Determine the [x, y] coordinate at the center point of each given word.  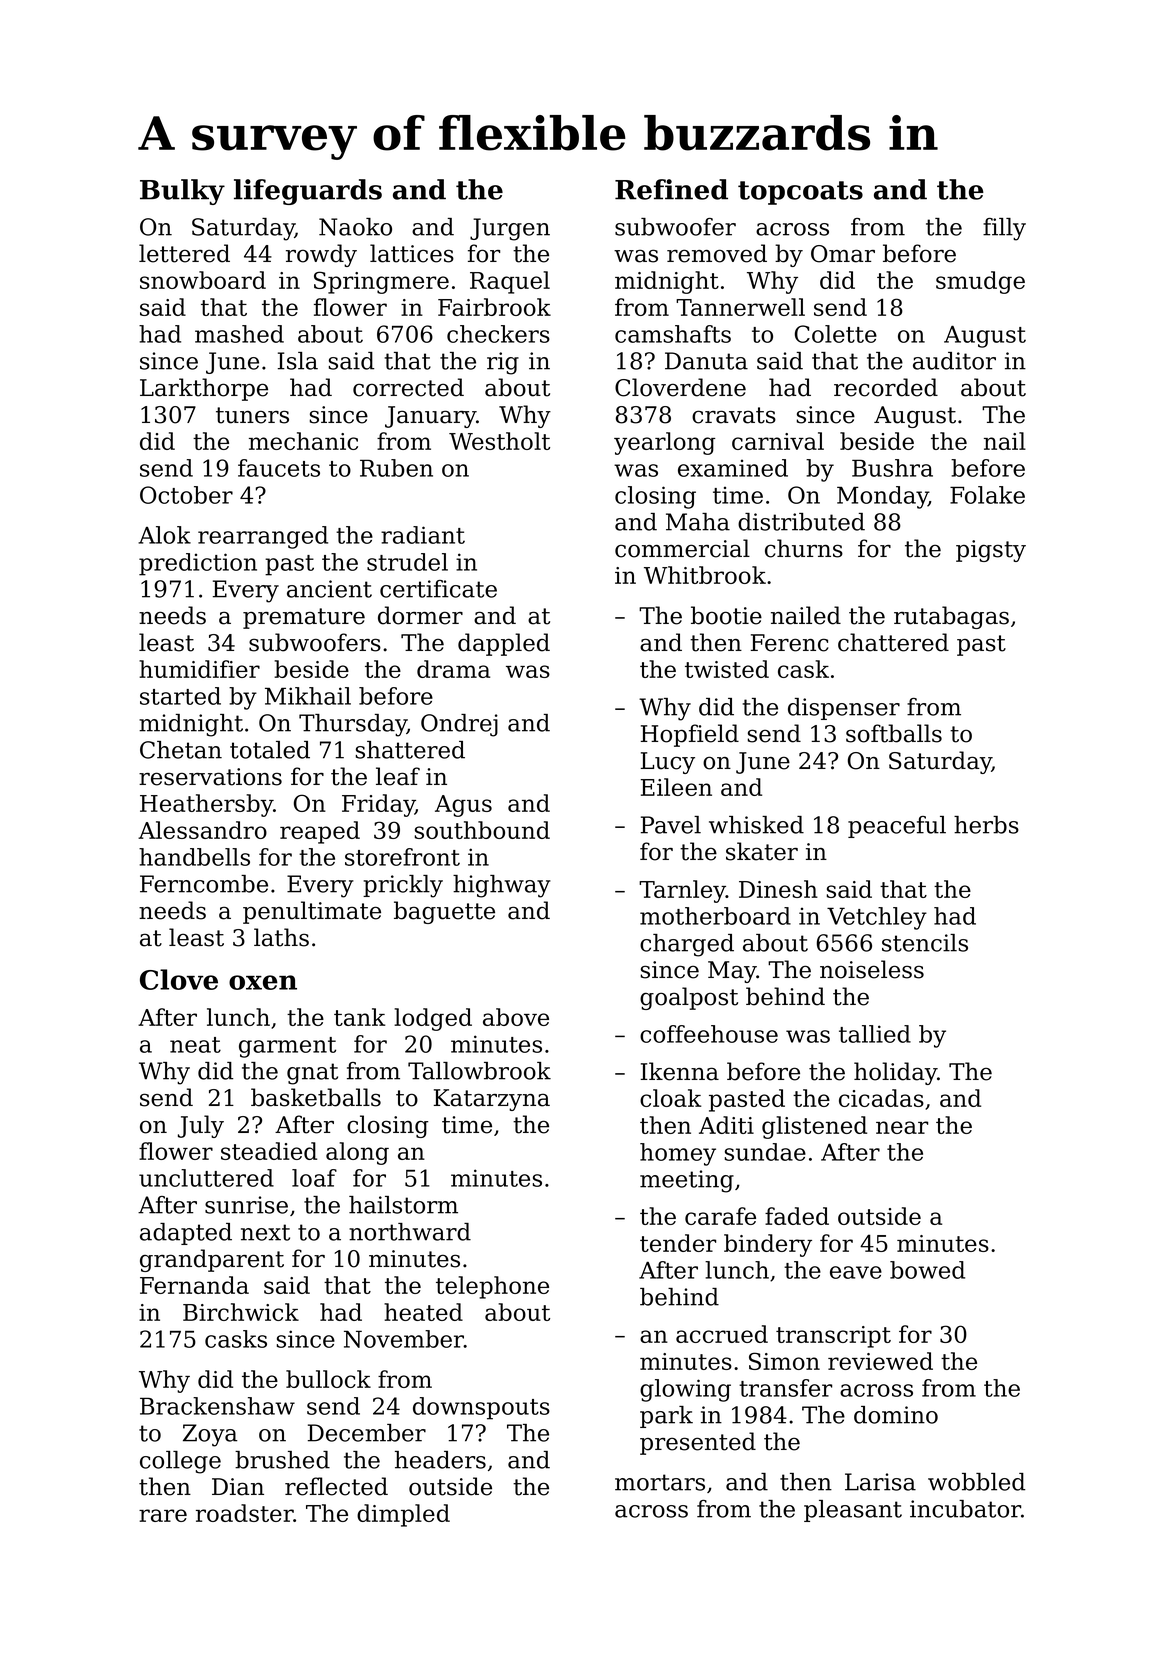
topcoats [800, 193]
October [186, 495]
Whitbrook [705, 575]
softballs [894, 733]
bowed [927, 1270]
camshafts [673, 334]
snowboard [203, 280]
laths [281, 937]
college [180, 1462]
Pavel [671, 825]
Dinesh [778, 889]
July [201, 1126]
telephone [492, 1287]
